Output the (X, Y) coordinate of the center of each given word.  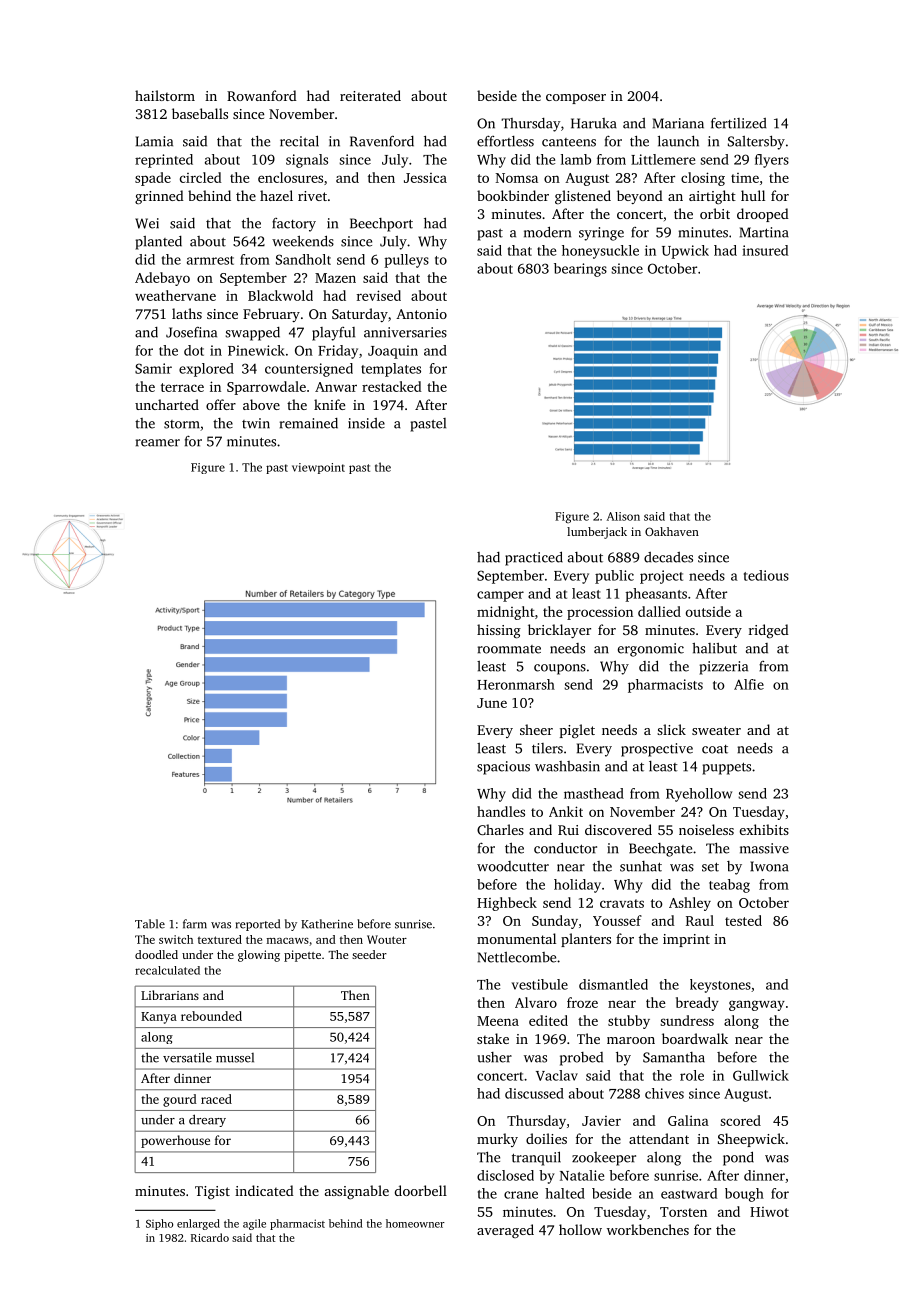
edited (548, 1020)
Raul (700, 920)
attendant (659, 1138)
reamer (158, 443)
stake (493, 1038)
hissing (499, 631)
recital (299, 141)
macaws (288, 941)
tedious (766, 575)
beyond (640, 197)
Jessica (425, 178)
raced (216, 1099)
